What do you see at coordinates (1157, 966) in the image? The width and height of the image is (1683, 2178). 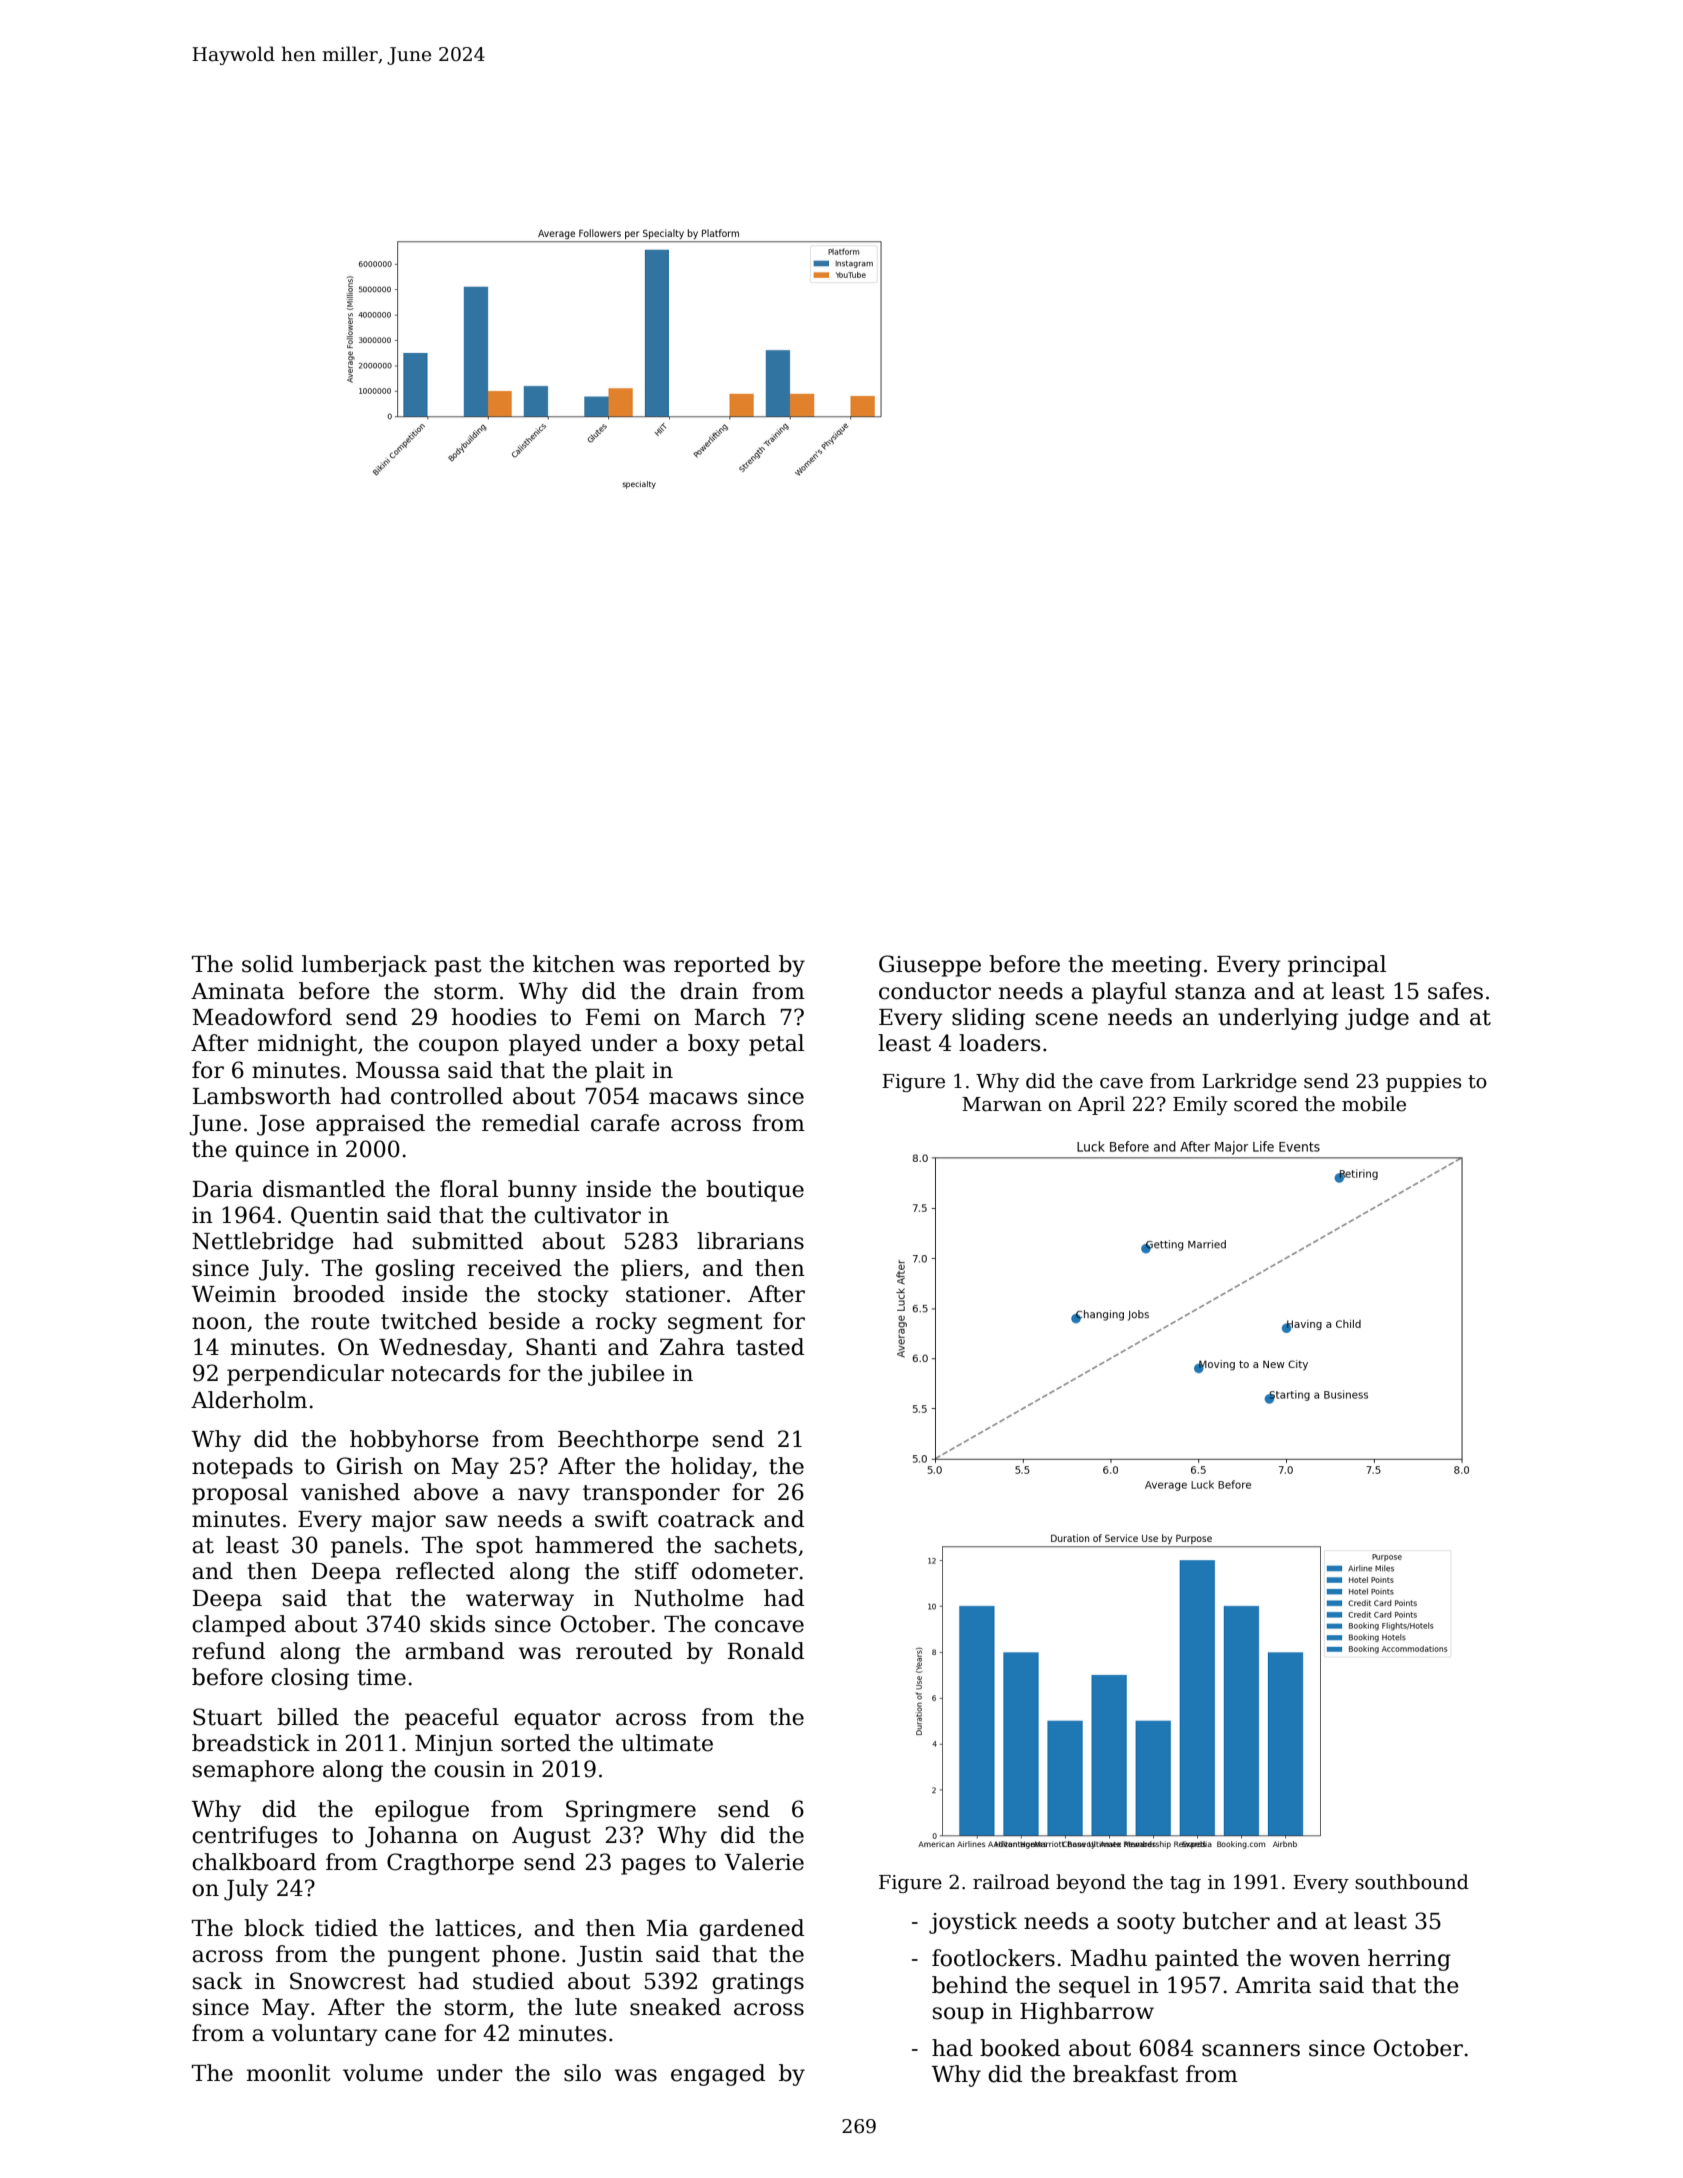 I see `meeting` at bounding box center [1157, 966].
